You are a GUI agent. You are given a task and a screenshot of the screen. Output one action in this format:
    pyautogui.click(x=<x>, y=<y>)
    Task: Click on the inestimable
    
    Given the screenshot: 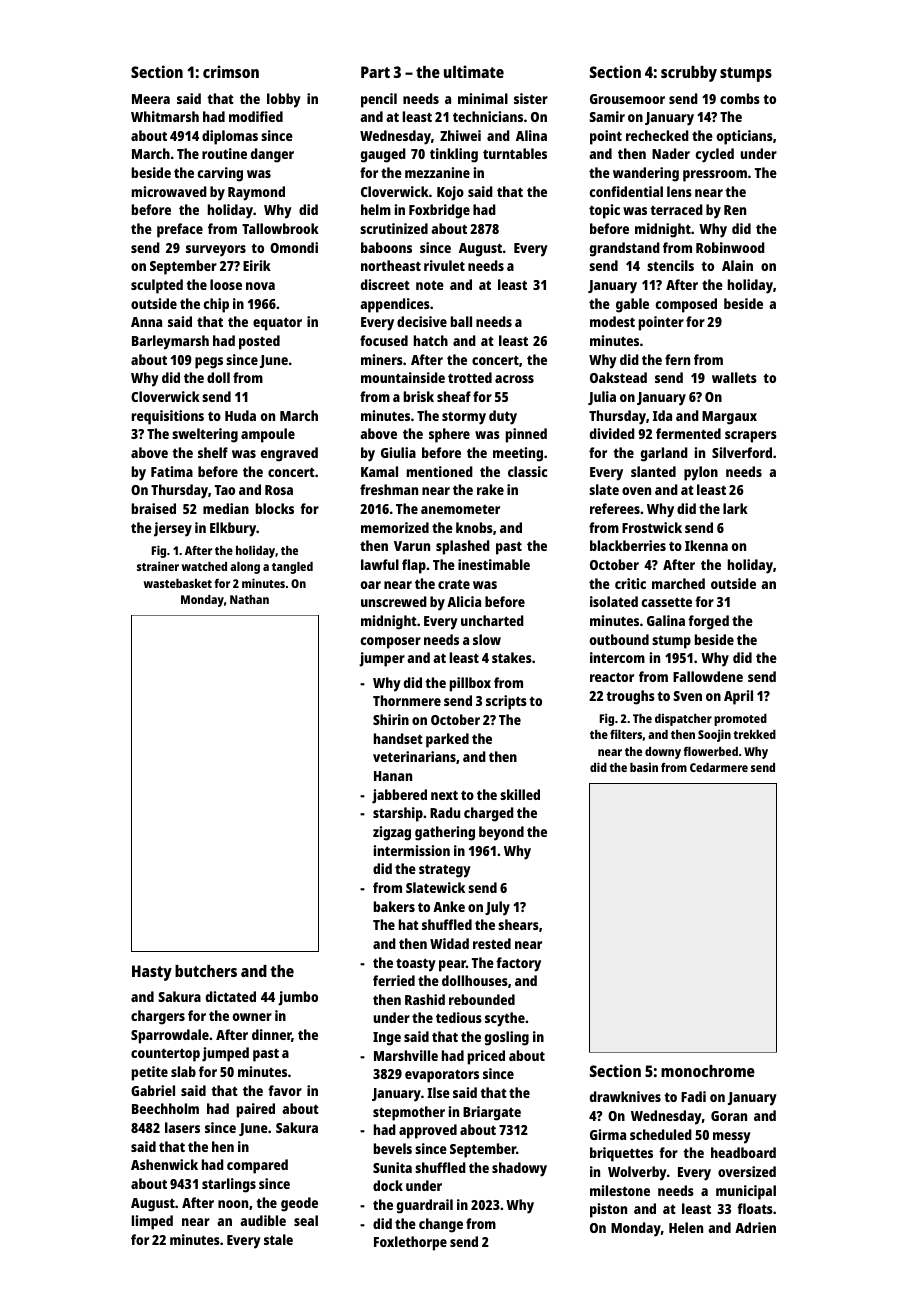 What is the action you would take?
    pyautogui.click(x=494, y=564)
